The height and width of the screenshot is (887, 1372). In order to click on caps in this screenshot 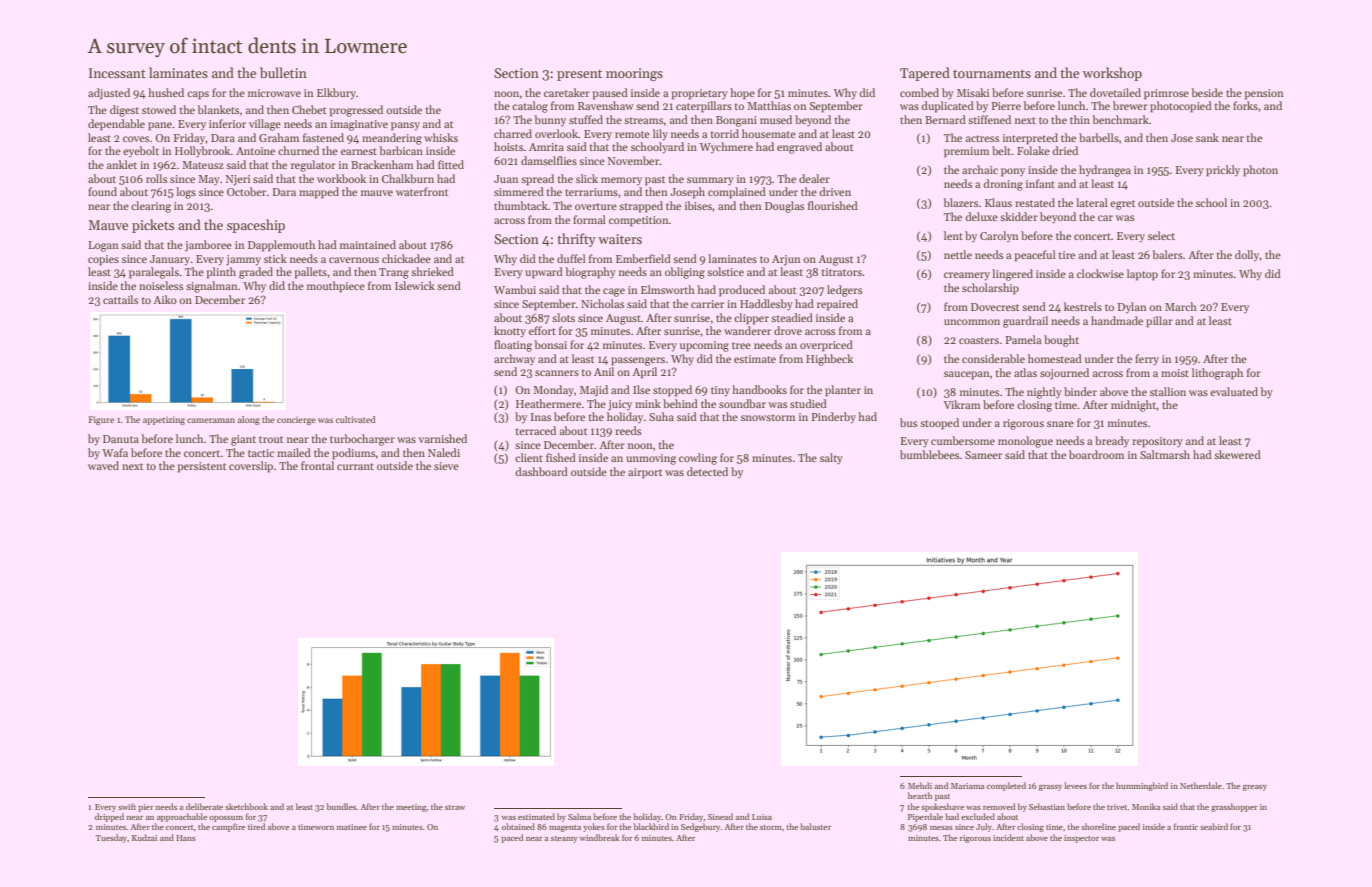, I will do `click(198, 95)`.
